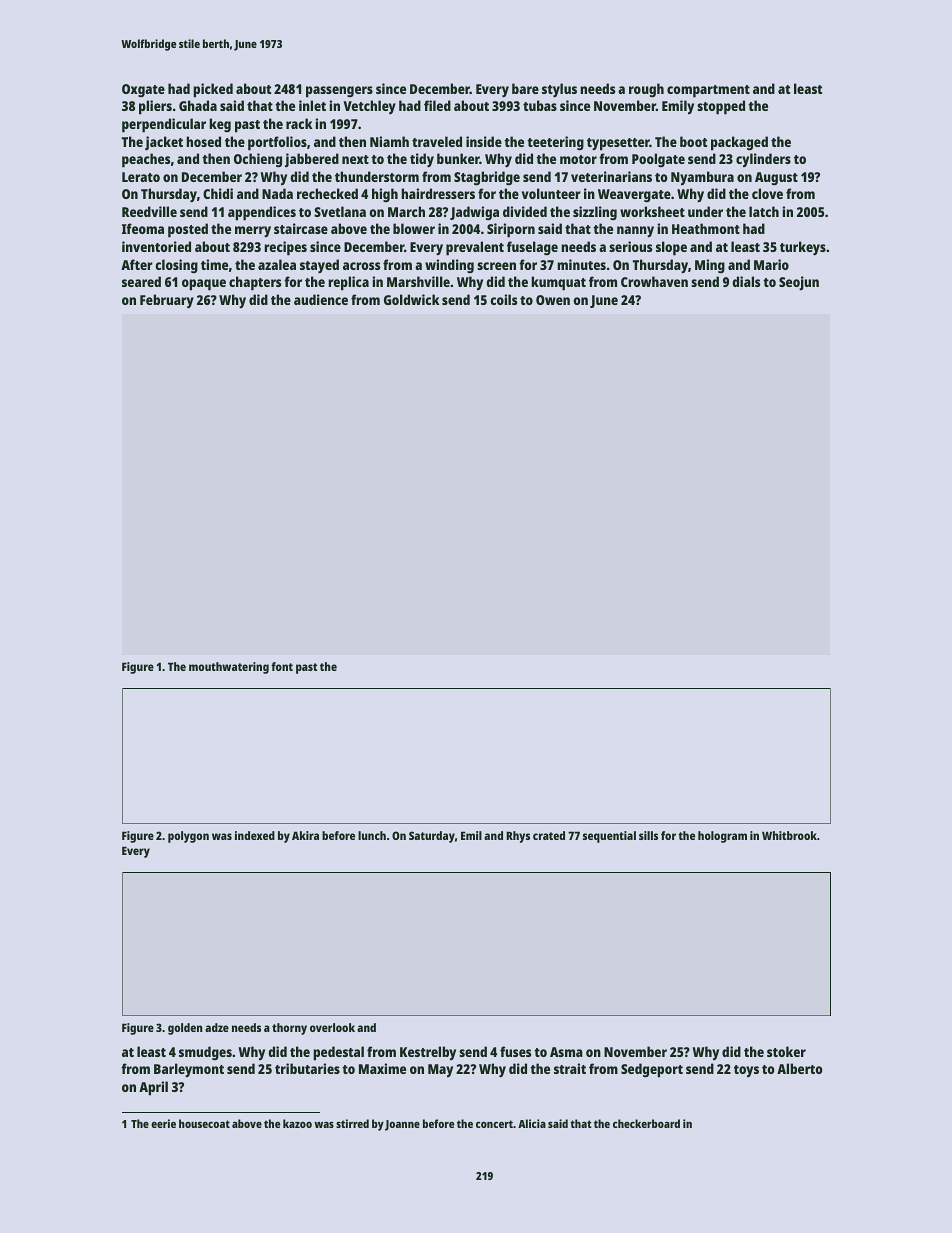 The height and width of the document is (1233, 952). I want to click on August, so click(776, 178).
